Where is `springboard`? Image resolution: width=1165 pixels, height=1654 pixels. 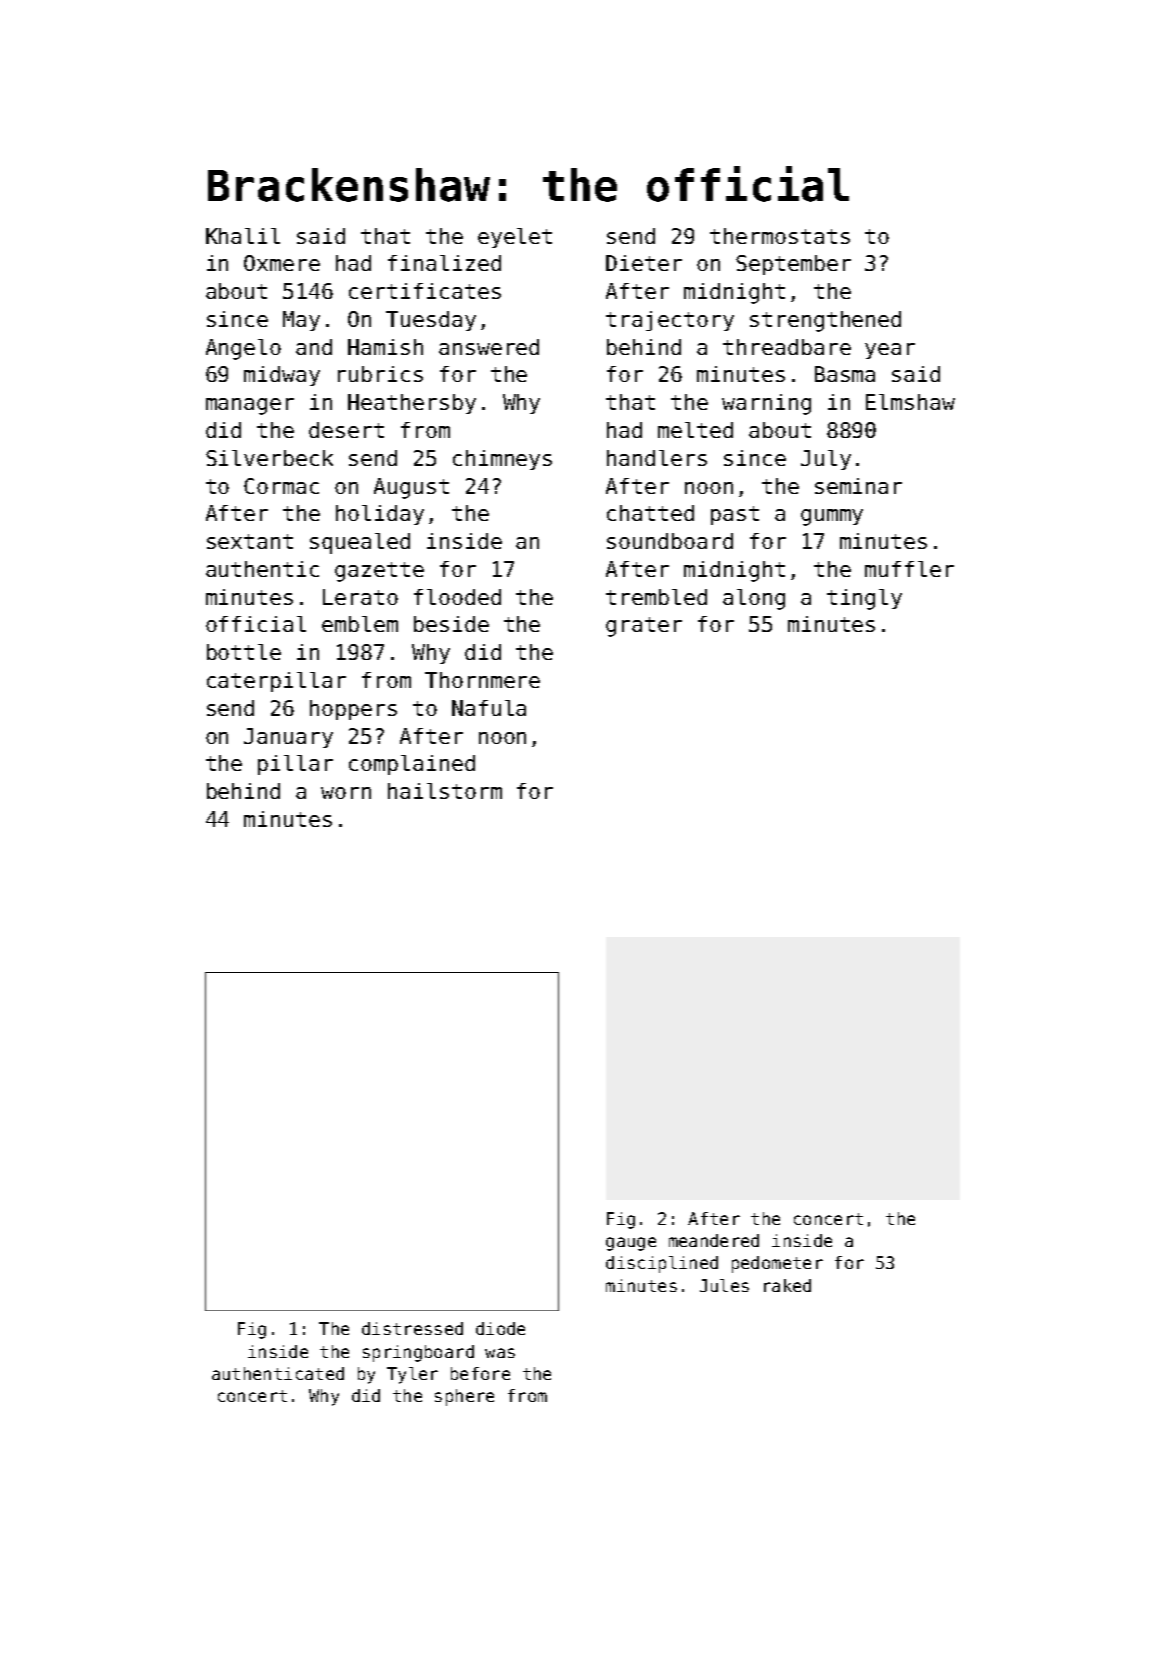 springboard is located at coordinates (418, 1353).
